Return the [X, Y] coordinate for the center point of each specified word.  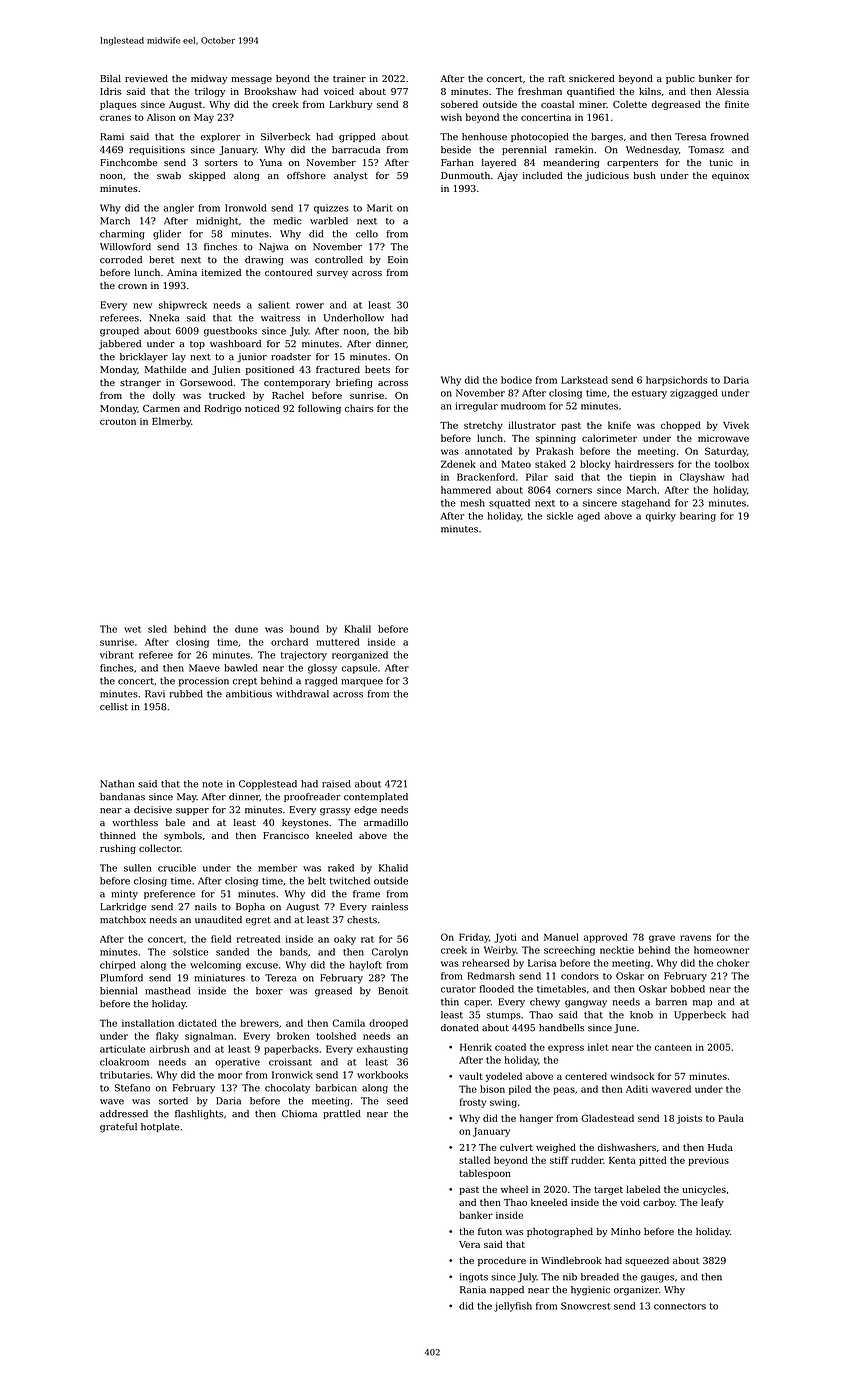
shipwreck [183, 306]
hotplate [160, 1127]
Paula [731, 1118]
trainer [349, 78]
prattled [342, 1114]
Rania [473, 1290]
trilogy [210, 92]
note [212, 784]
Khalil [358, 629]
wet [132, 629]
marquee [362, 683]
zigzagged [694, 394]
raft [556, 78]
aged [588, 517]
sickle [560, 516]
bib [401, 331]
